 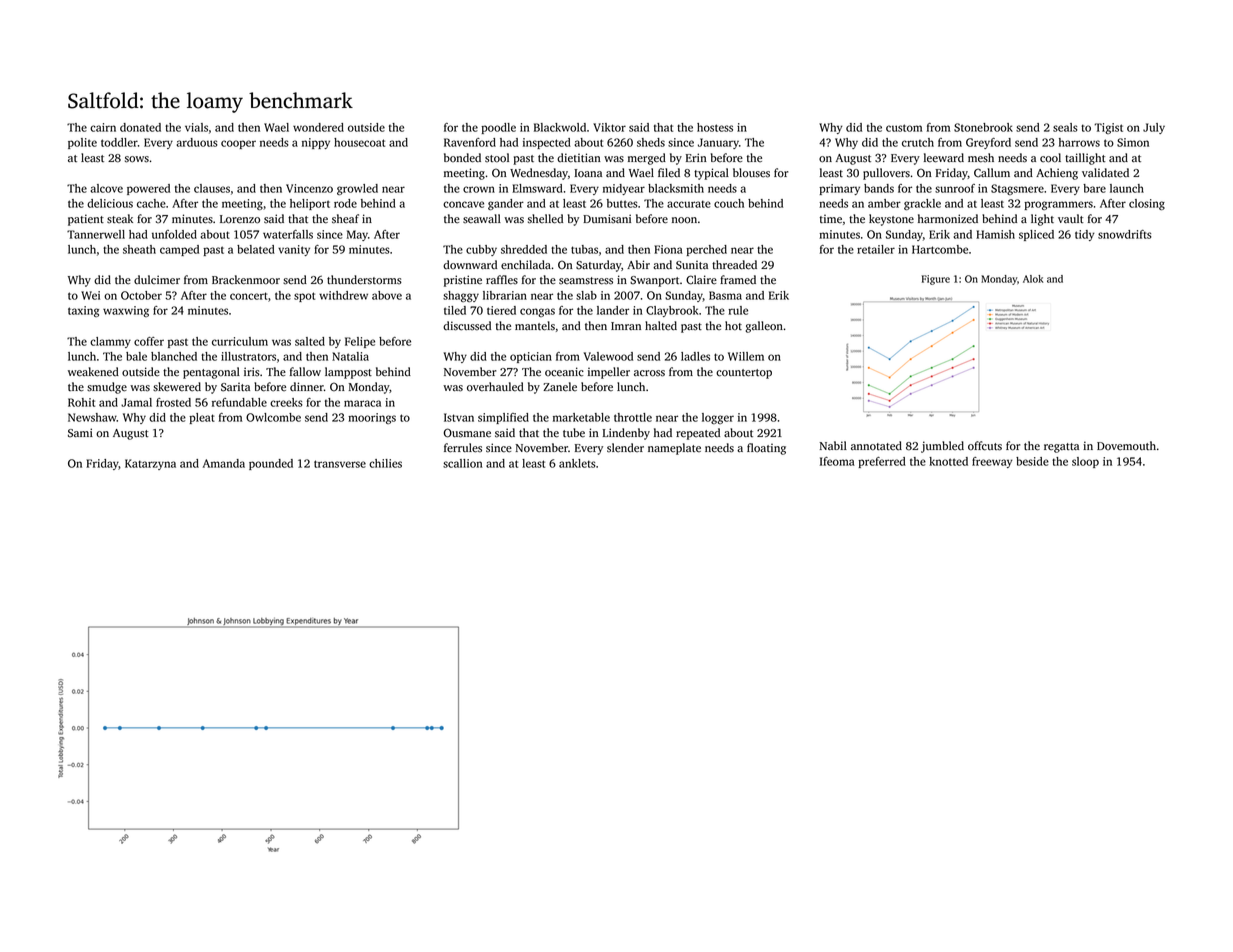 I want to click on Greyford, so click(x=988, y=143).
